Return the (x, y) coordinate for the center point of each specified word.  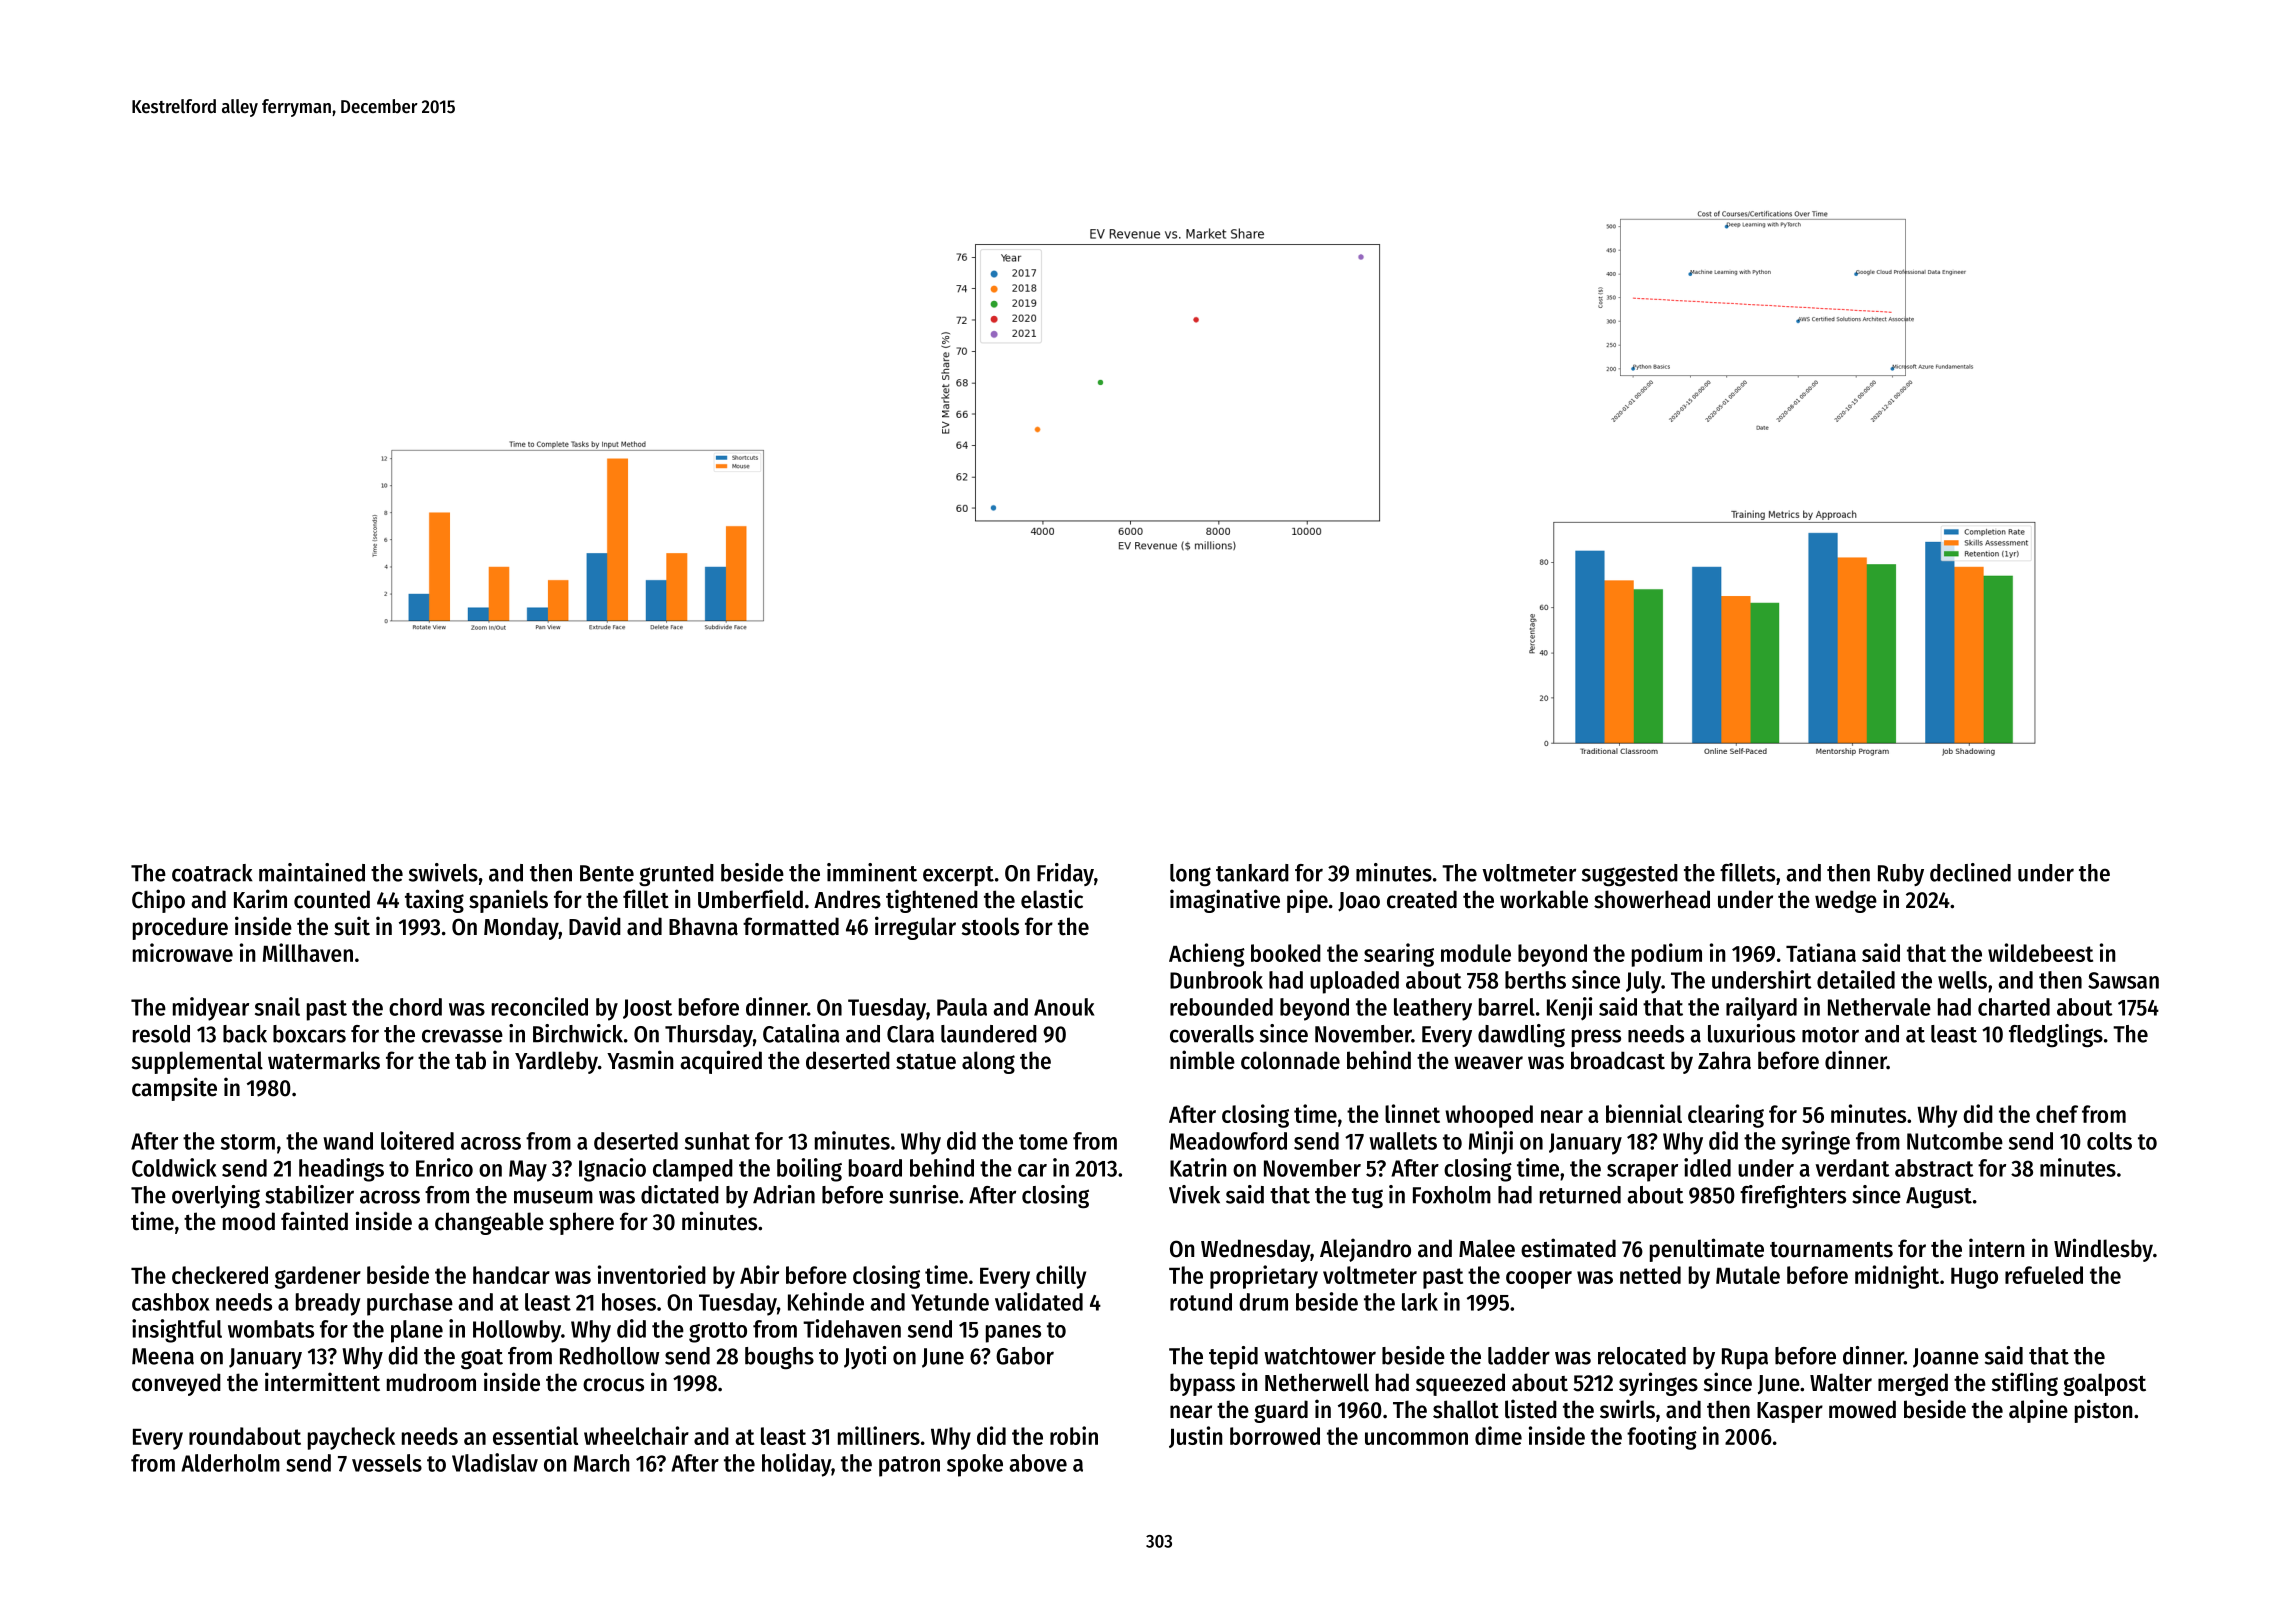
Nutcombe (1955, 1141)
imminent (872, 872)
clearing (1726, 1116)
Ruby (1901, 875)
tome (1043, 1142)
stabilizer (309, 1194)
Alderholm (230, 1463)
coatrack (212, 873)
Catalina (801, 1033)
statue (926, 1062)
